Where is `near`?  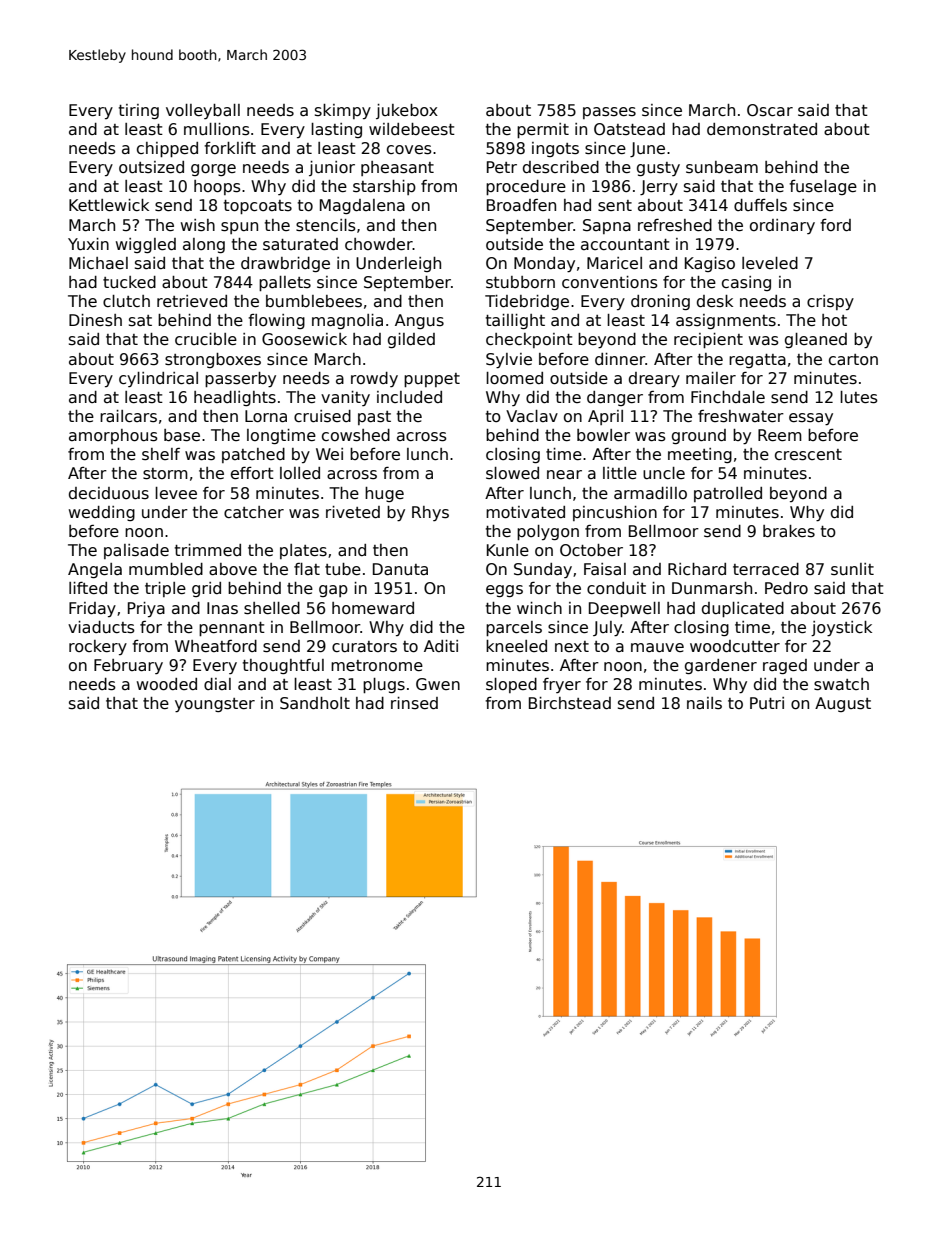
near is located at coordinates (564, 475).
